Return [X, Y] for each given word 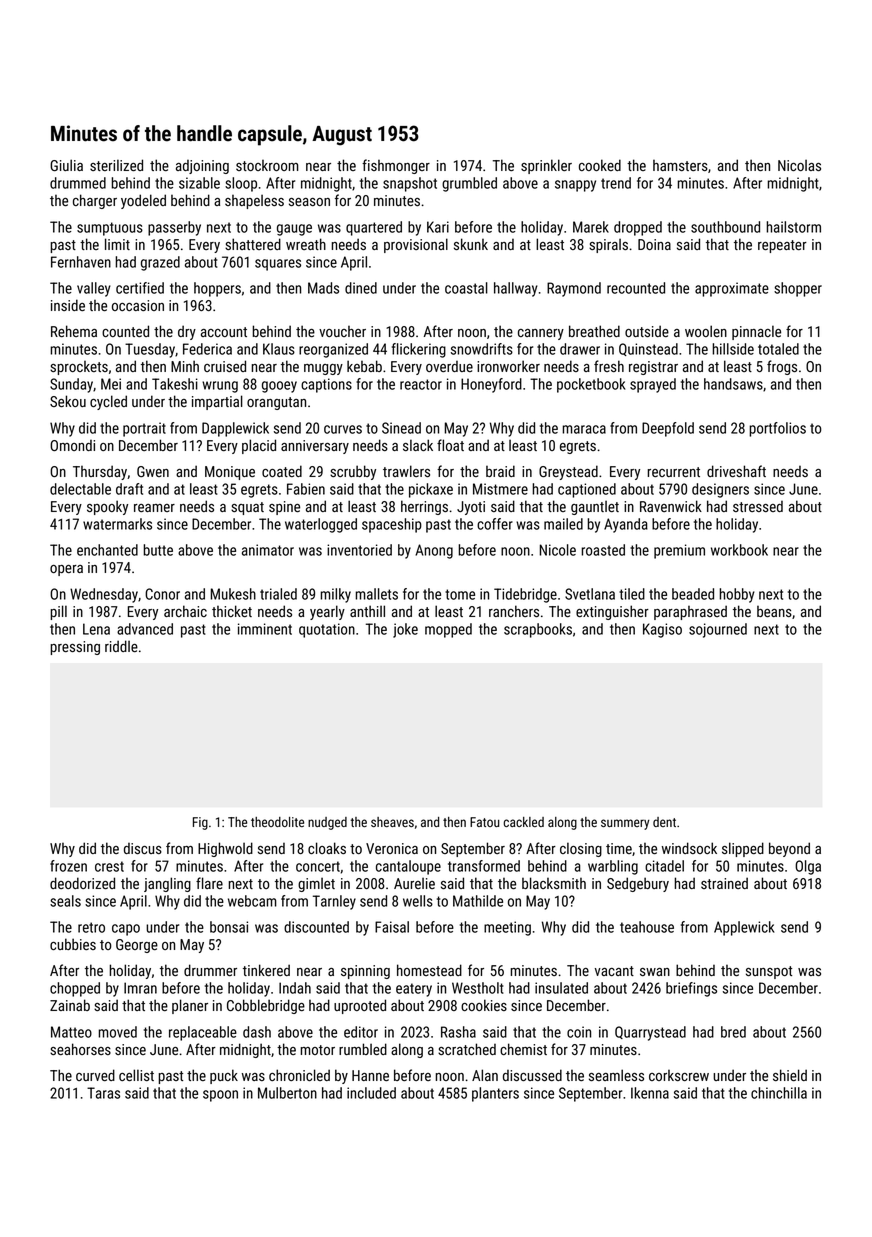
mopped [448, 630]
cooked [600, 165]
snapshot [410, 184]
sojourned [718, 630]
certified [140, 288]
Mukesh [233, 594]
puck [224, 1076]
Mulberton [287, 1093]
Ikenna [650, 1093]
